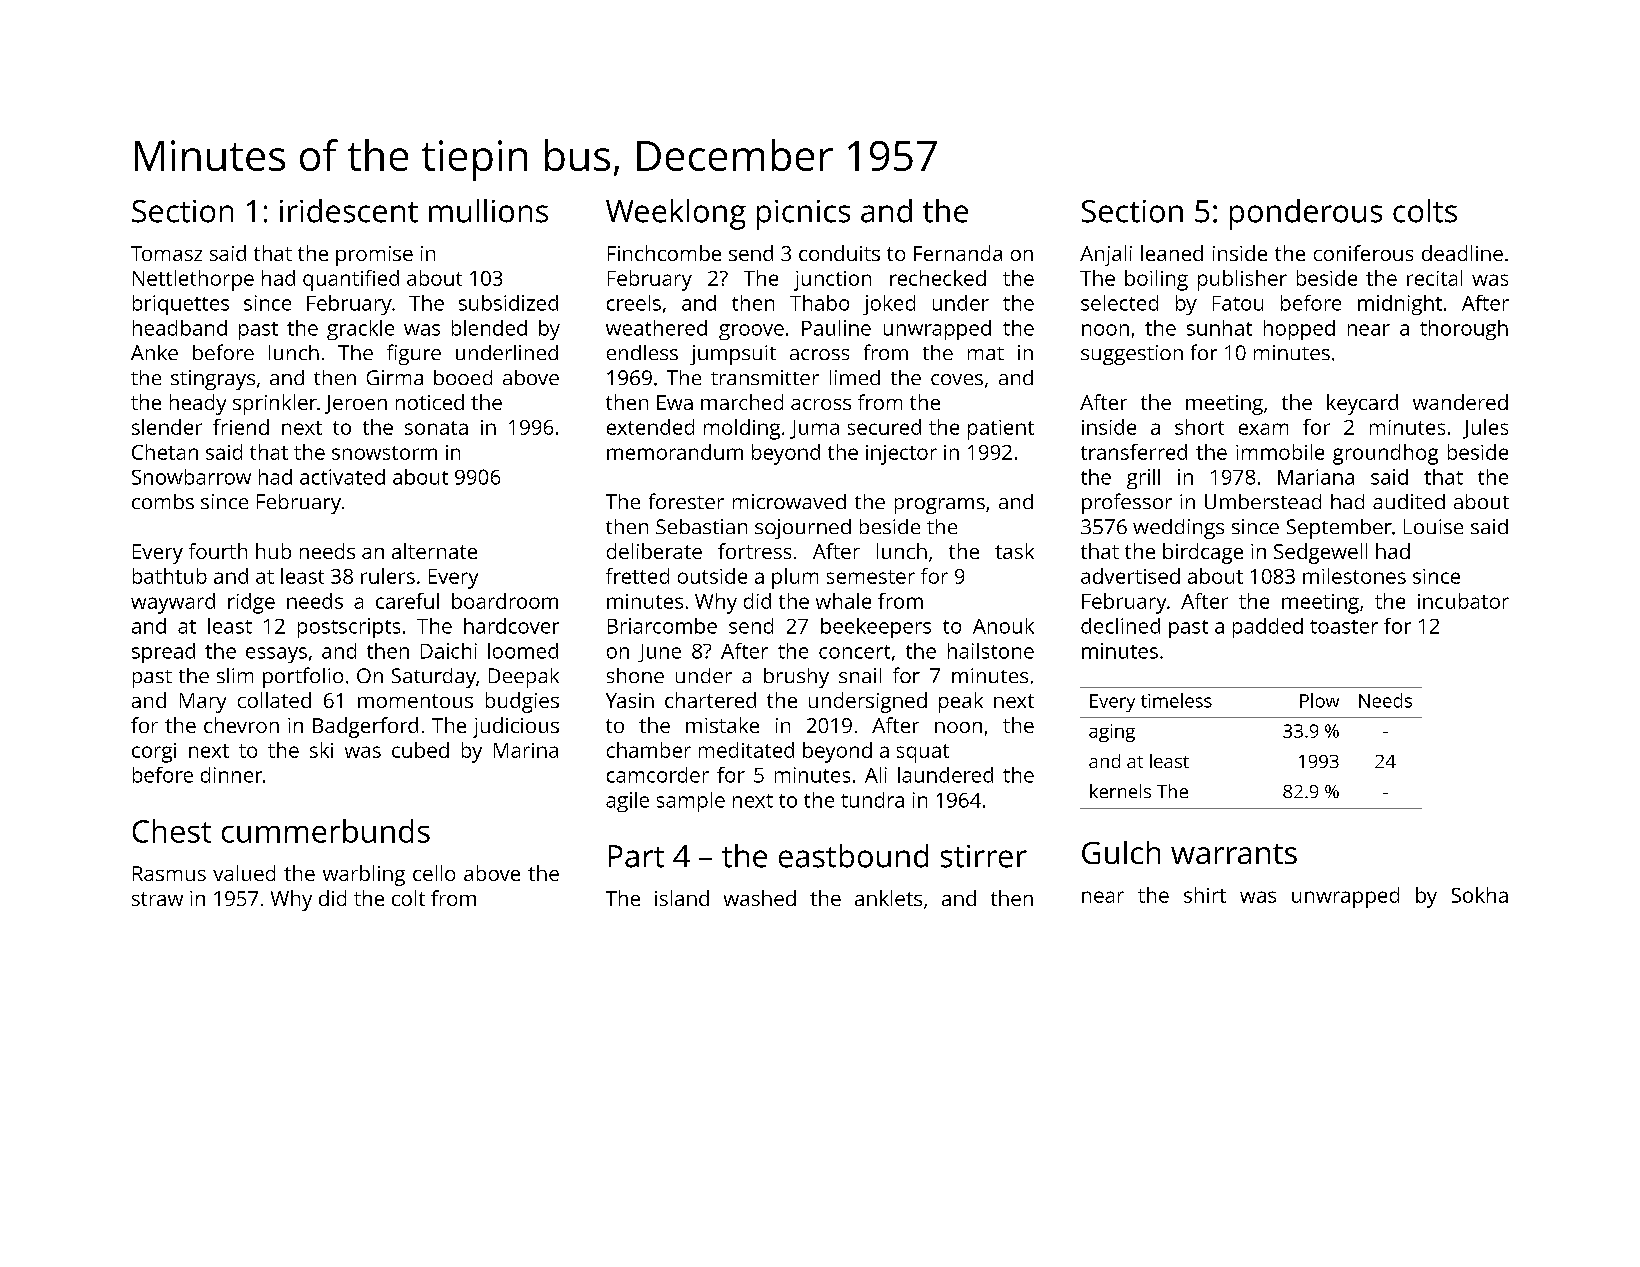  What do you see at coordinates (1112, 733) in the screenshot?
I see `aging` at bounding box center [1112, 733].
